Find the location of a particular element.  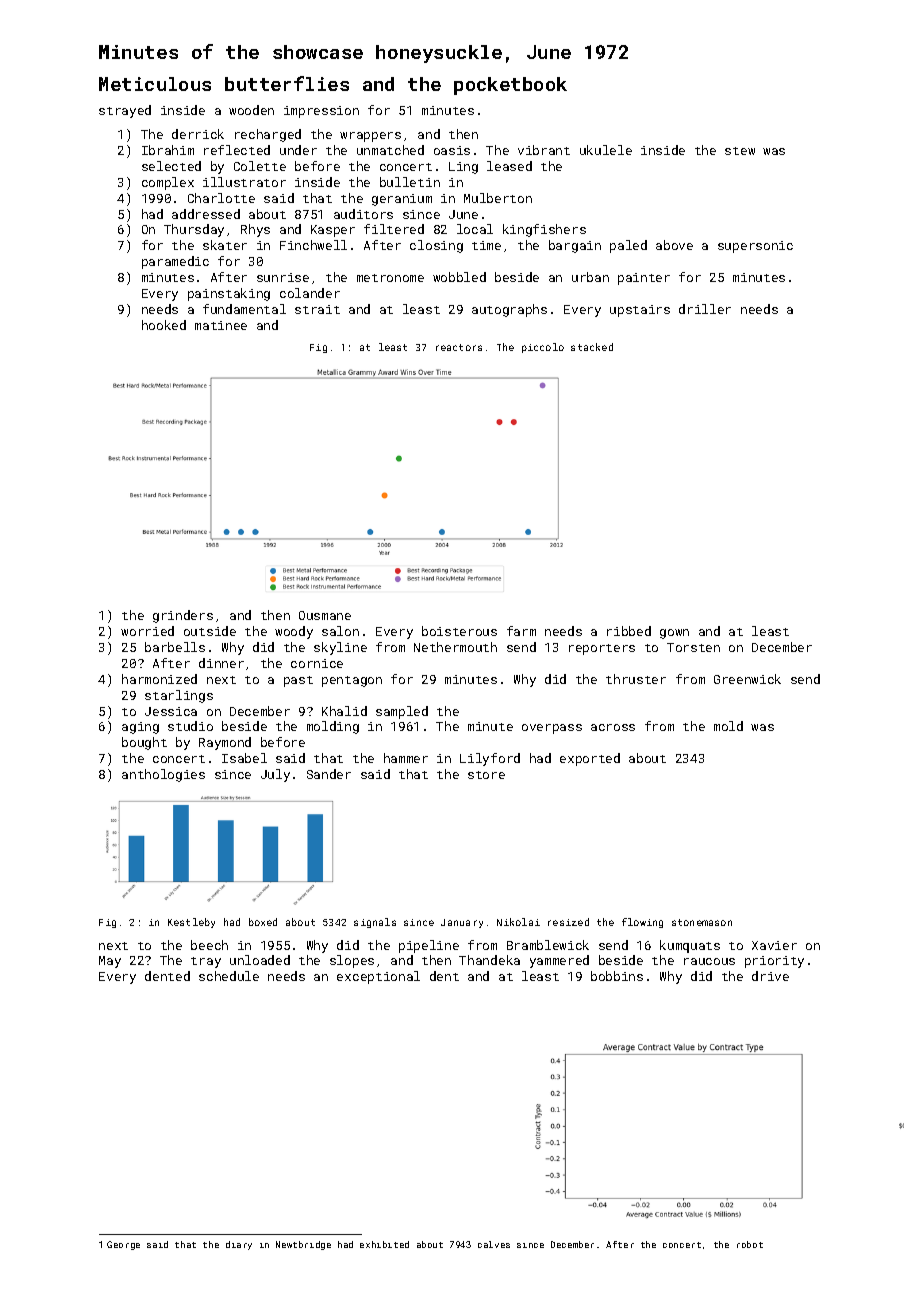

Meticulous is located at coordinates (155, 84).
